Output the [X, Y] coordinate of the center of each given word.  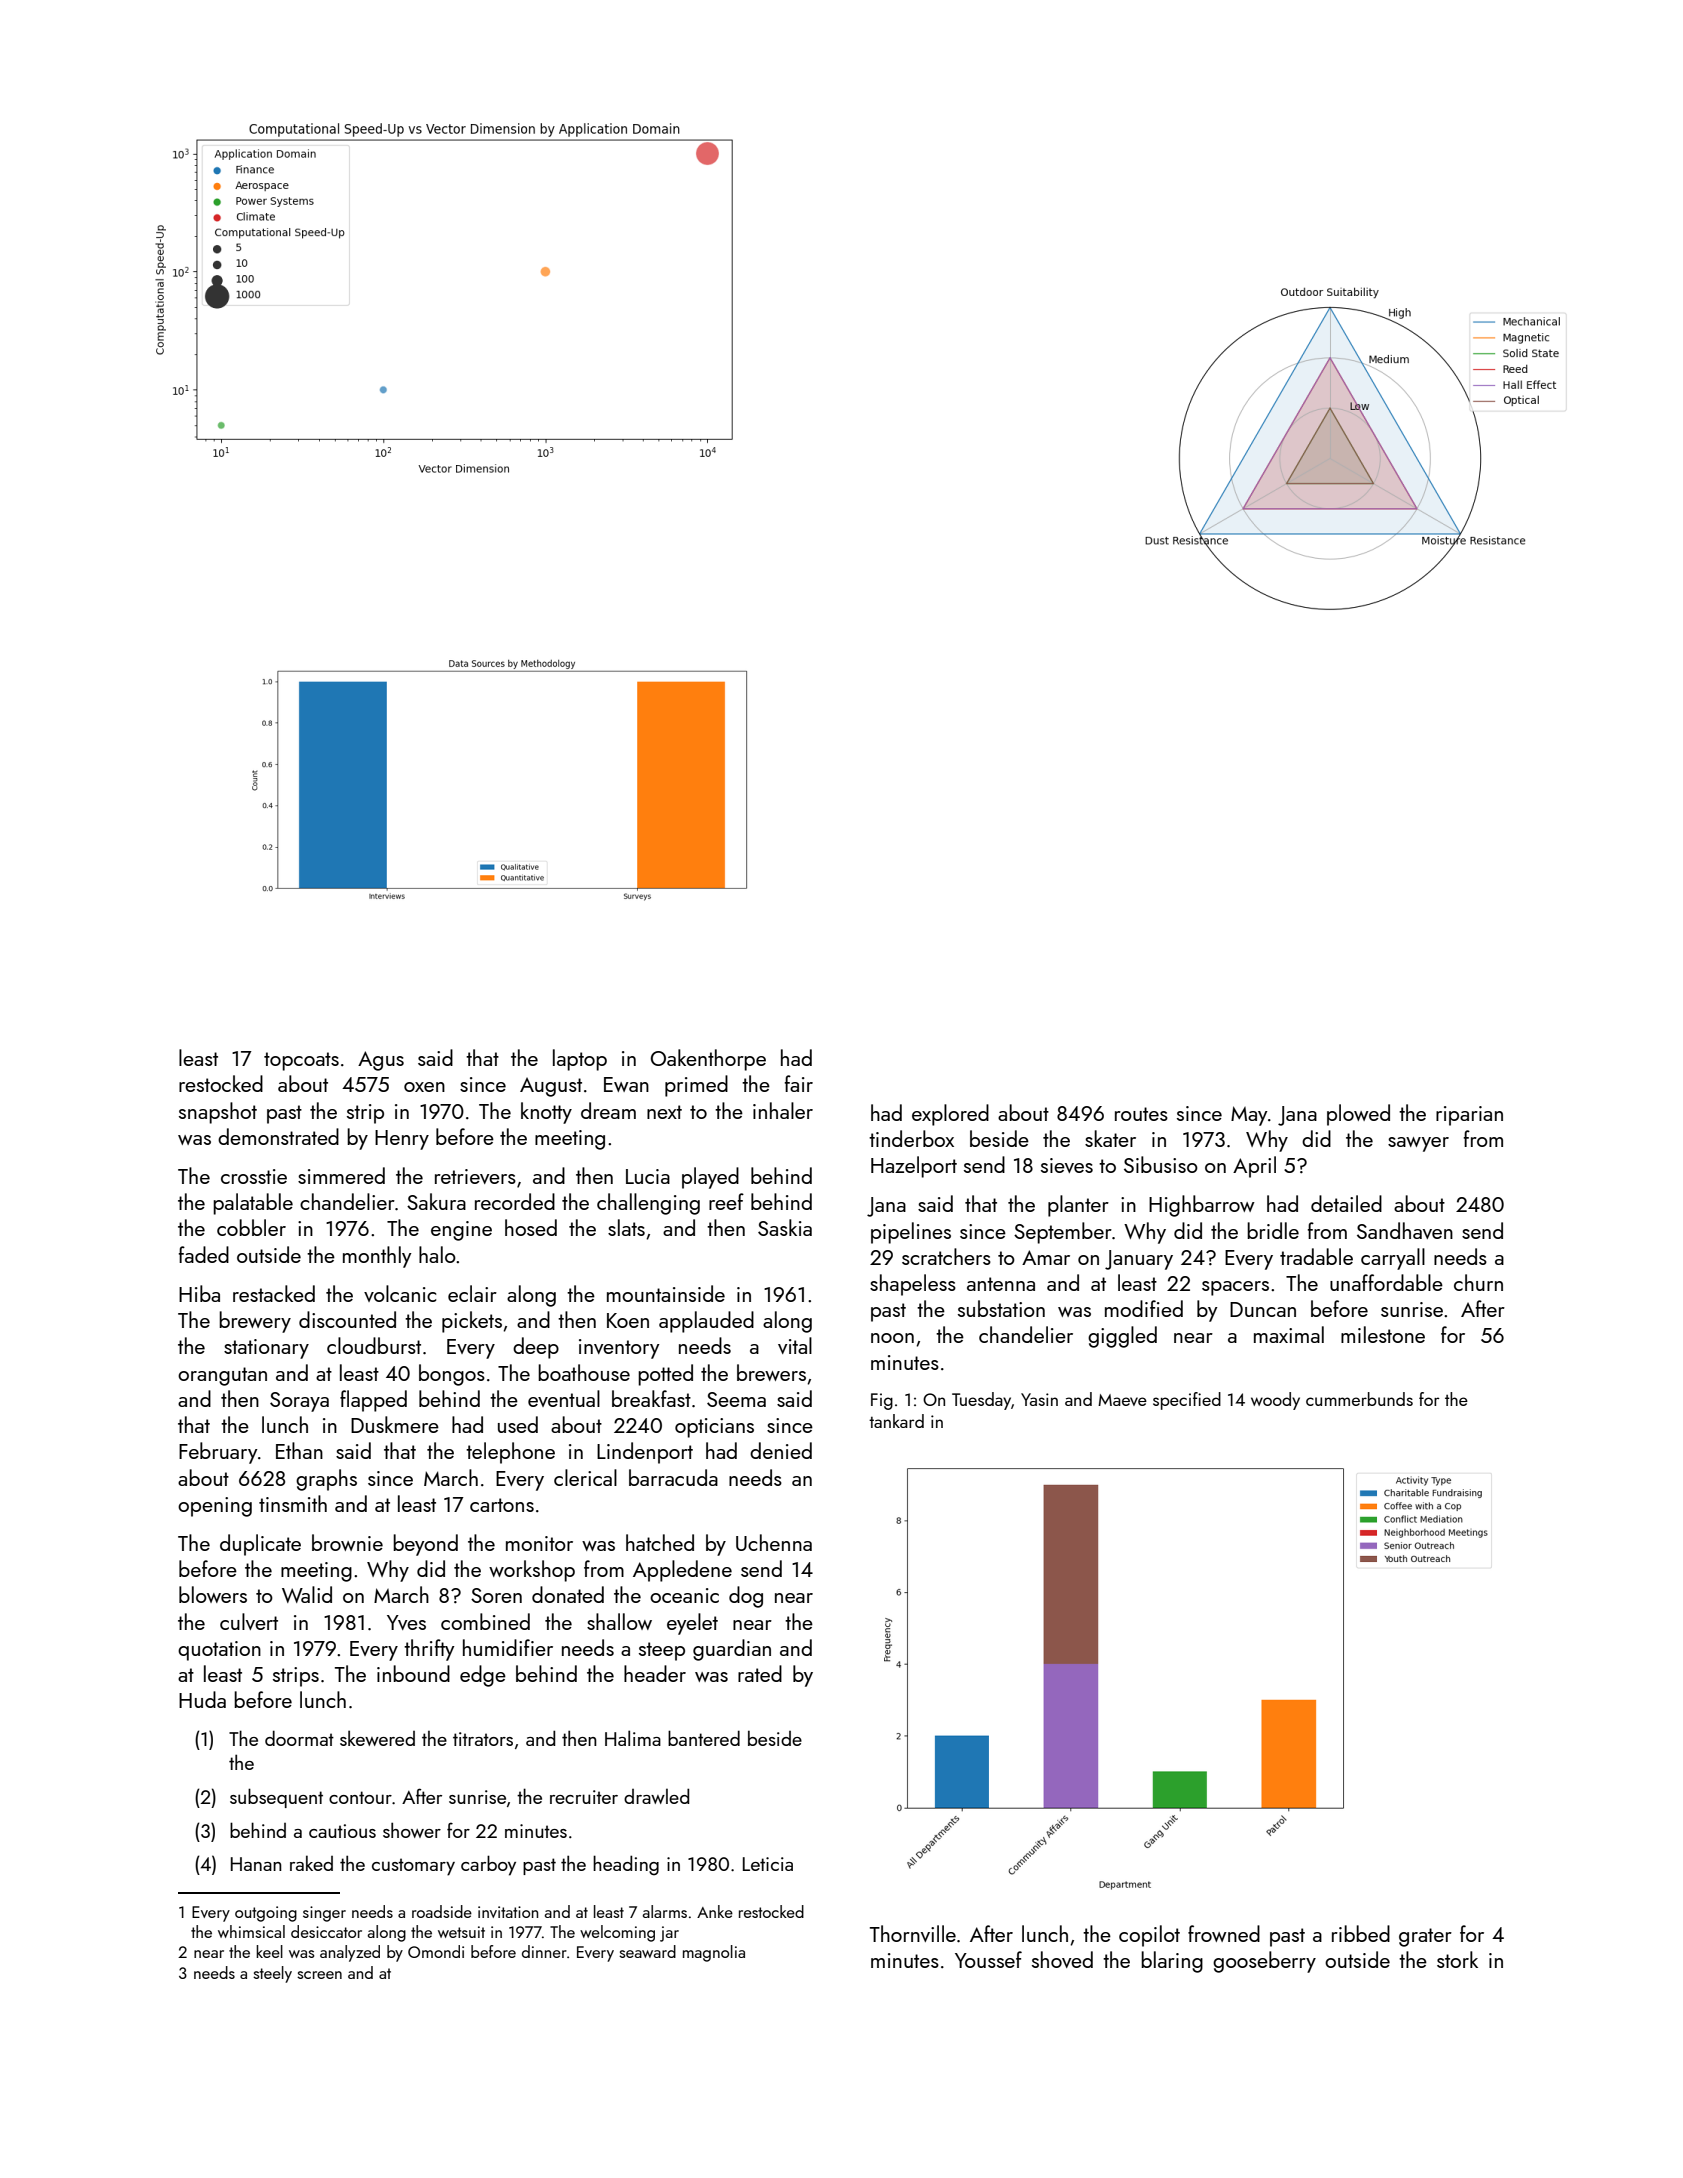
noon [892, 1338]
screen [319, 1975]
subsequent [276, 1798]
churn [1478, 1282]
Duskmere [395, 1424]
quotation [219, 1651]
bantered [704, 1738]
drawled [656, 1796]
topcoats [301, 1061]
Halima [633, 1738]
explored [950, 1115]
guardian [732, 1650]
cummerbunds [1359, 1399]
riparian [1469, 1116]
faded [204, 1254]
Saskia [785, 1227]
